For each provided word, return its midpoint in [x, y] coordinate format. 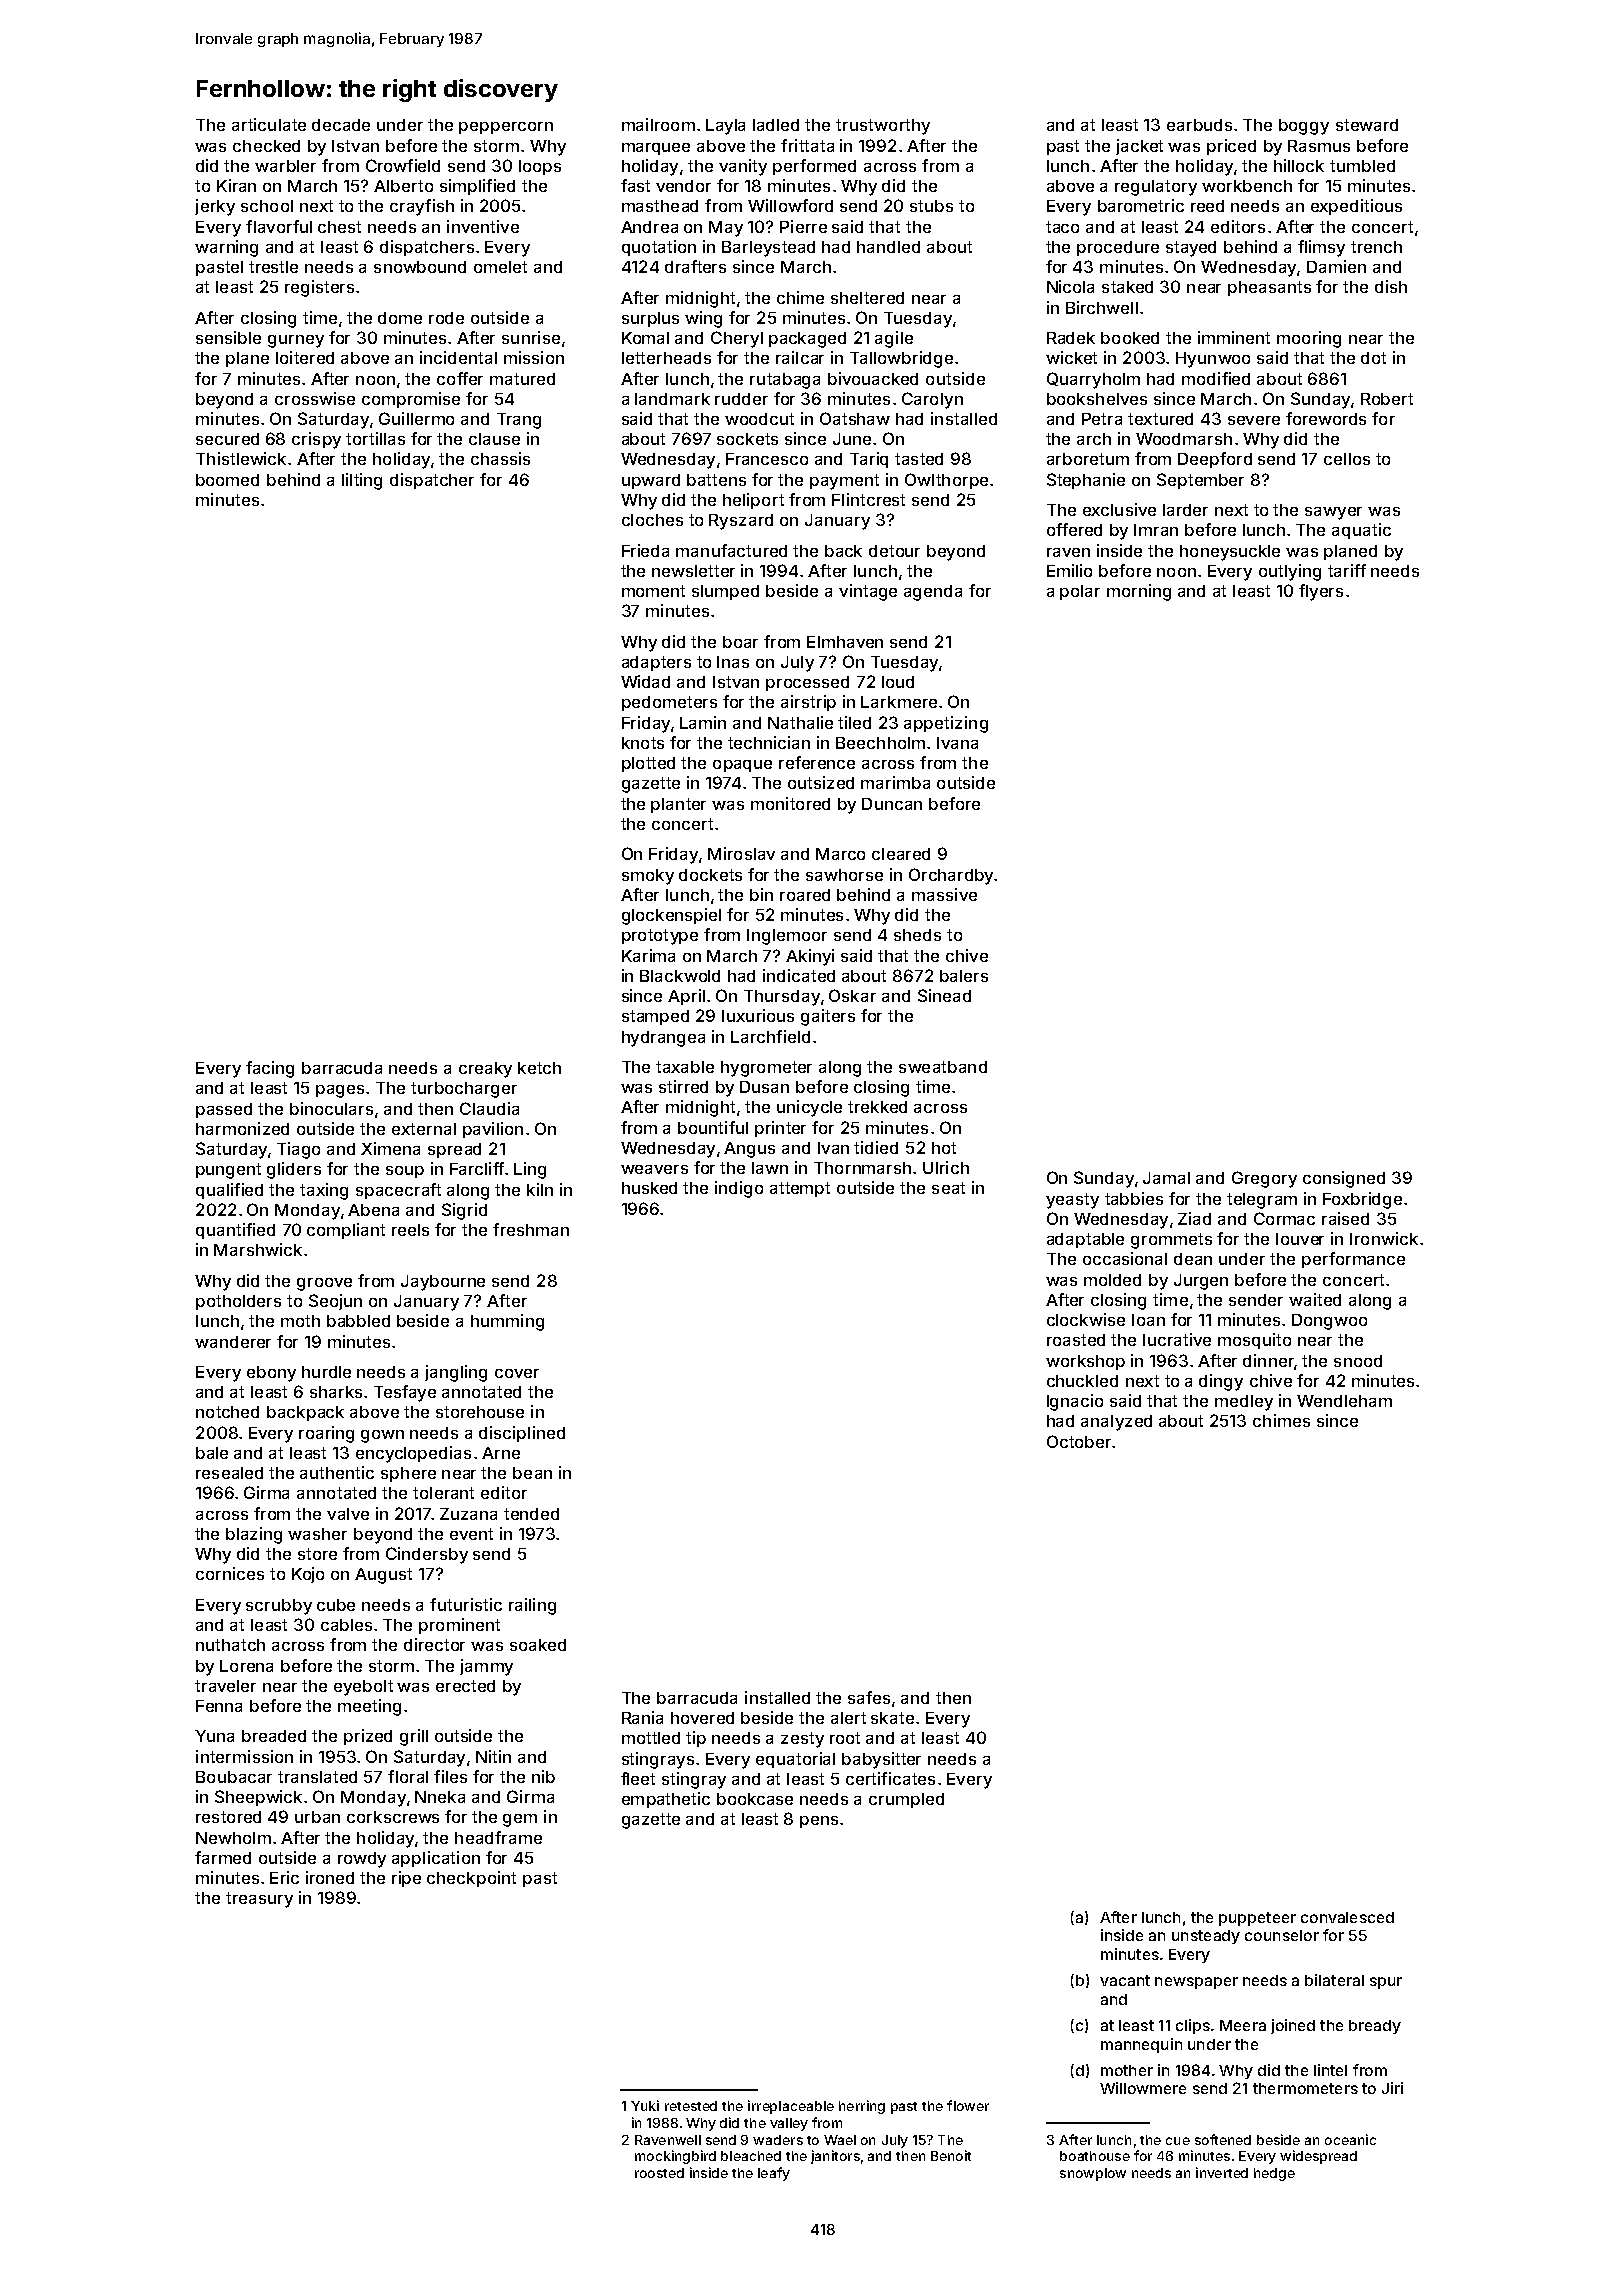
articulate [269, 124]
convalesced [1347, 1917]
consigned [1344, 1179]
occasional [1125, 1258]
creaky [485, 1070]
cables [346, 1625]
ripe [406, 1879]
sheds [917, 935]
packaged [807, 340]
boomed [227, 480]
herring [862, 2107]
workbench [1247, 186]
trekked [877, 1107]
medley [1244, 1403]
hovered [702, 1718]
